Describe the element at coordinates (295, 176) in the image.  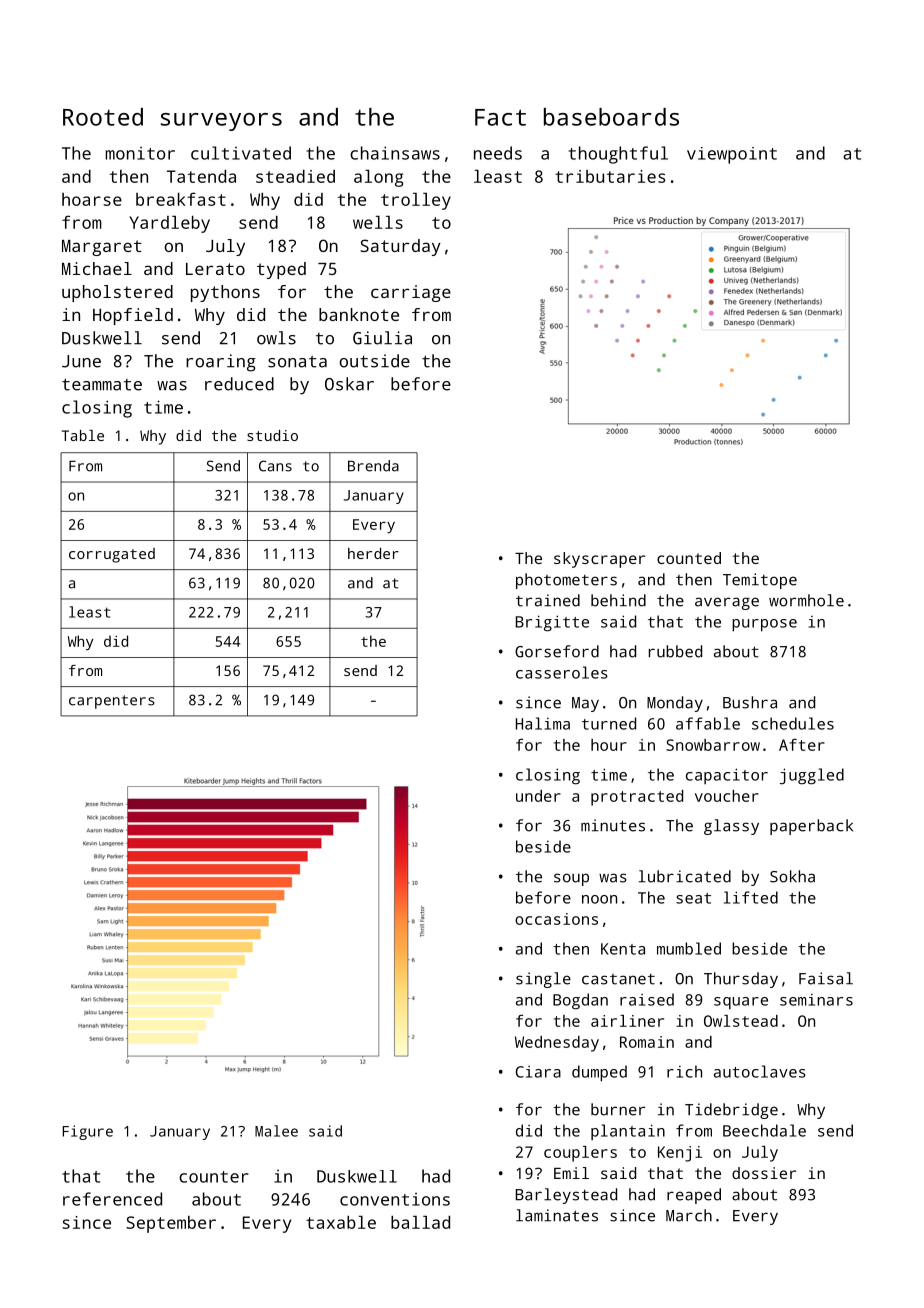
I see `steadied` at that location.
